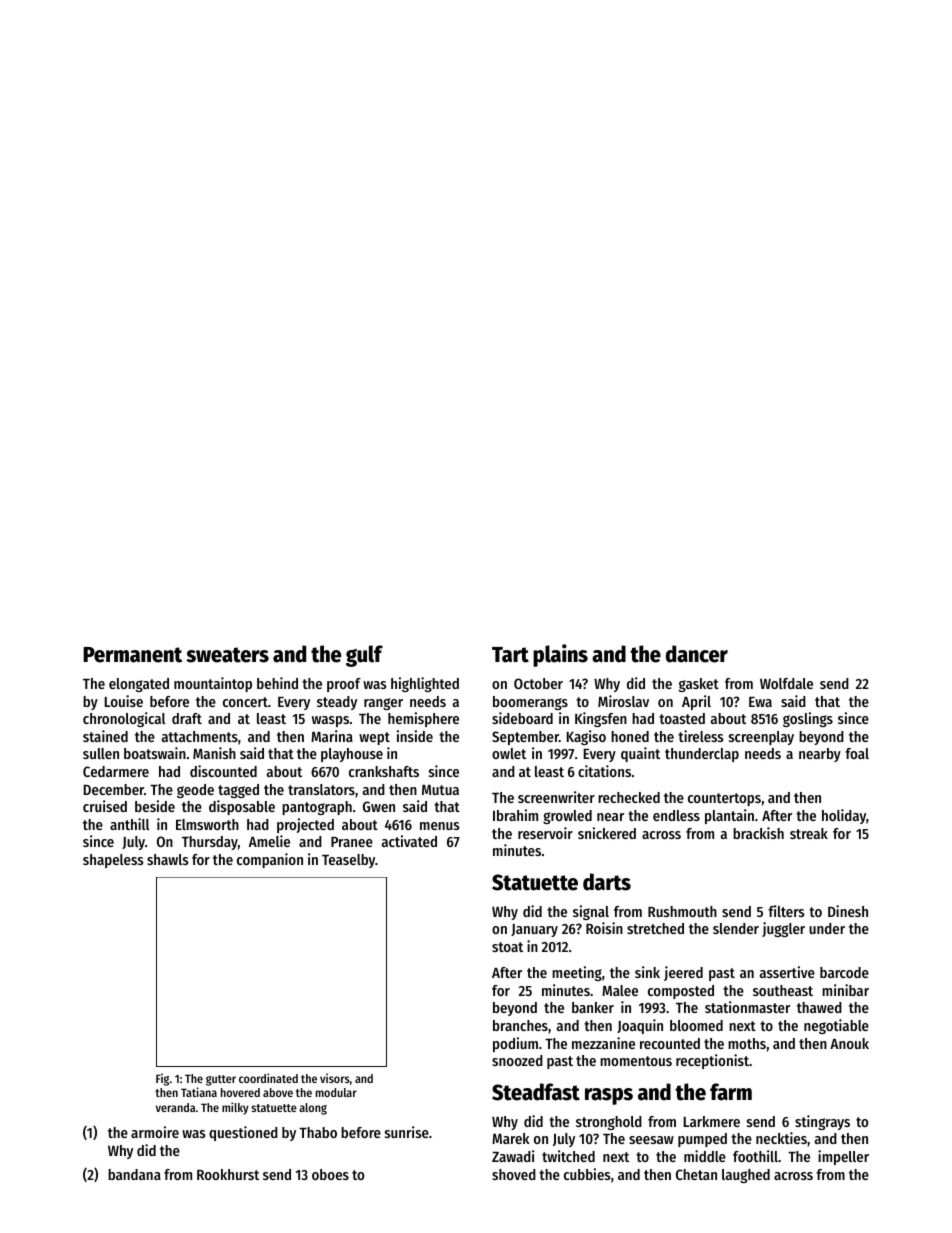 Image resolution: width=952 pixels, height=1233 pixels. I want to click on sideboard, so click(522, 718).
